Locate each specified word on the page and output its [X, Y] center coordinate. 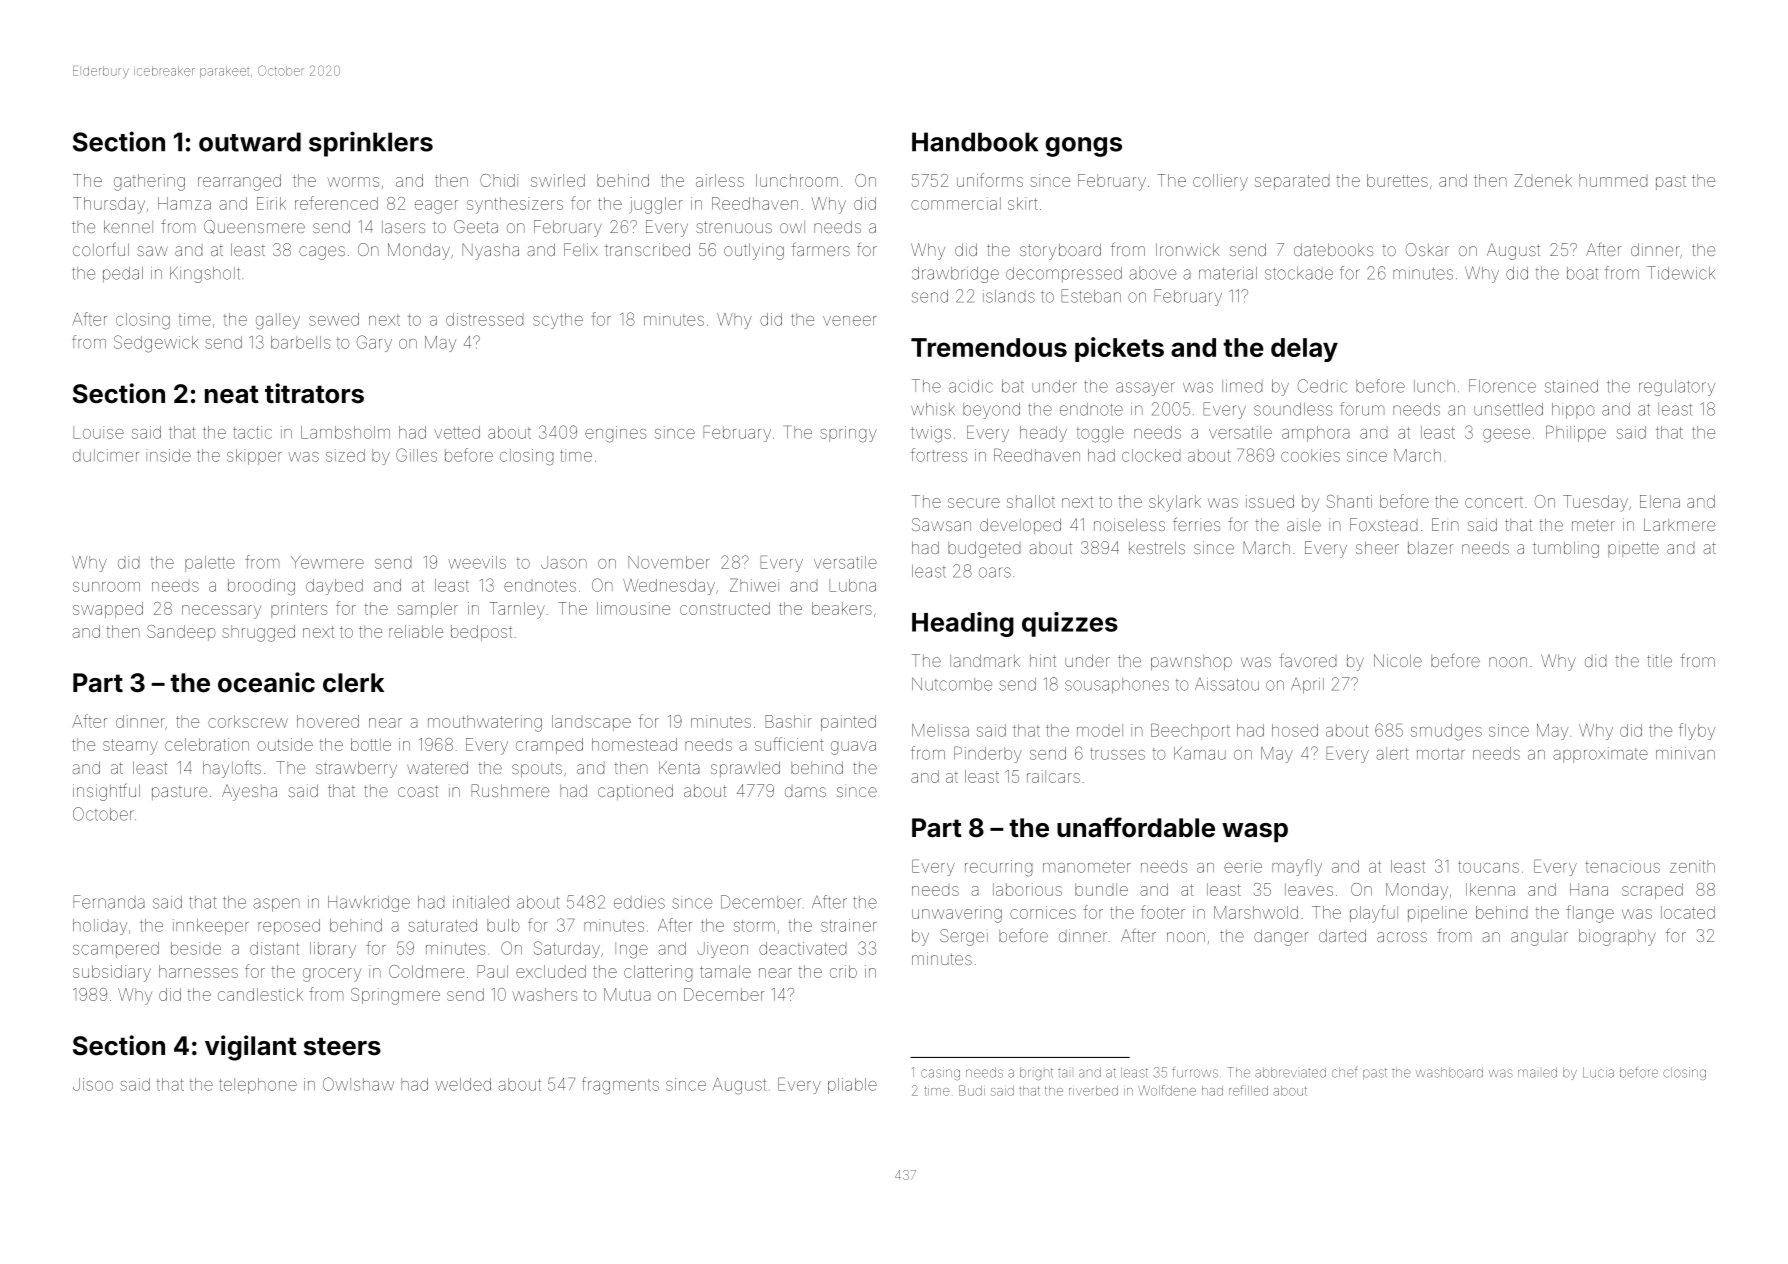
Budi [972, 1090]
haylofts [232, 769]
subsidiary [112, 973]
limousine [633, 608]
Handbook [975, 142]
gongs [1084, 147]
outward [250, 142]
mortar [1441, 754]
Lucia [1598, 1072]
